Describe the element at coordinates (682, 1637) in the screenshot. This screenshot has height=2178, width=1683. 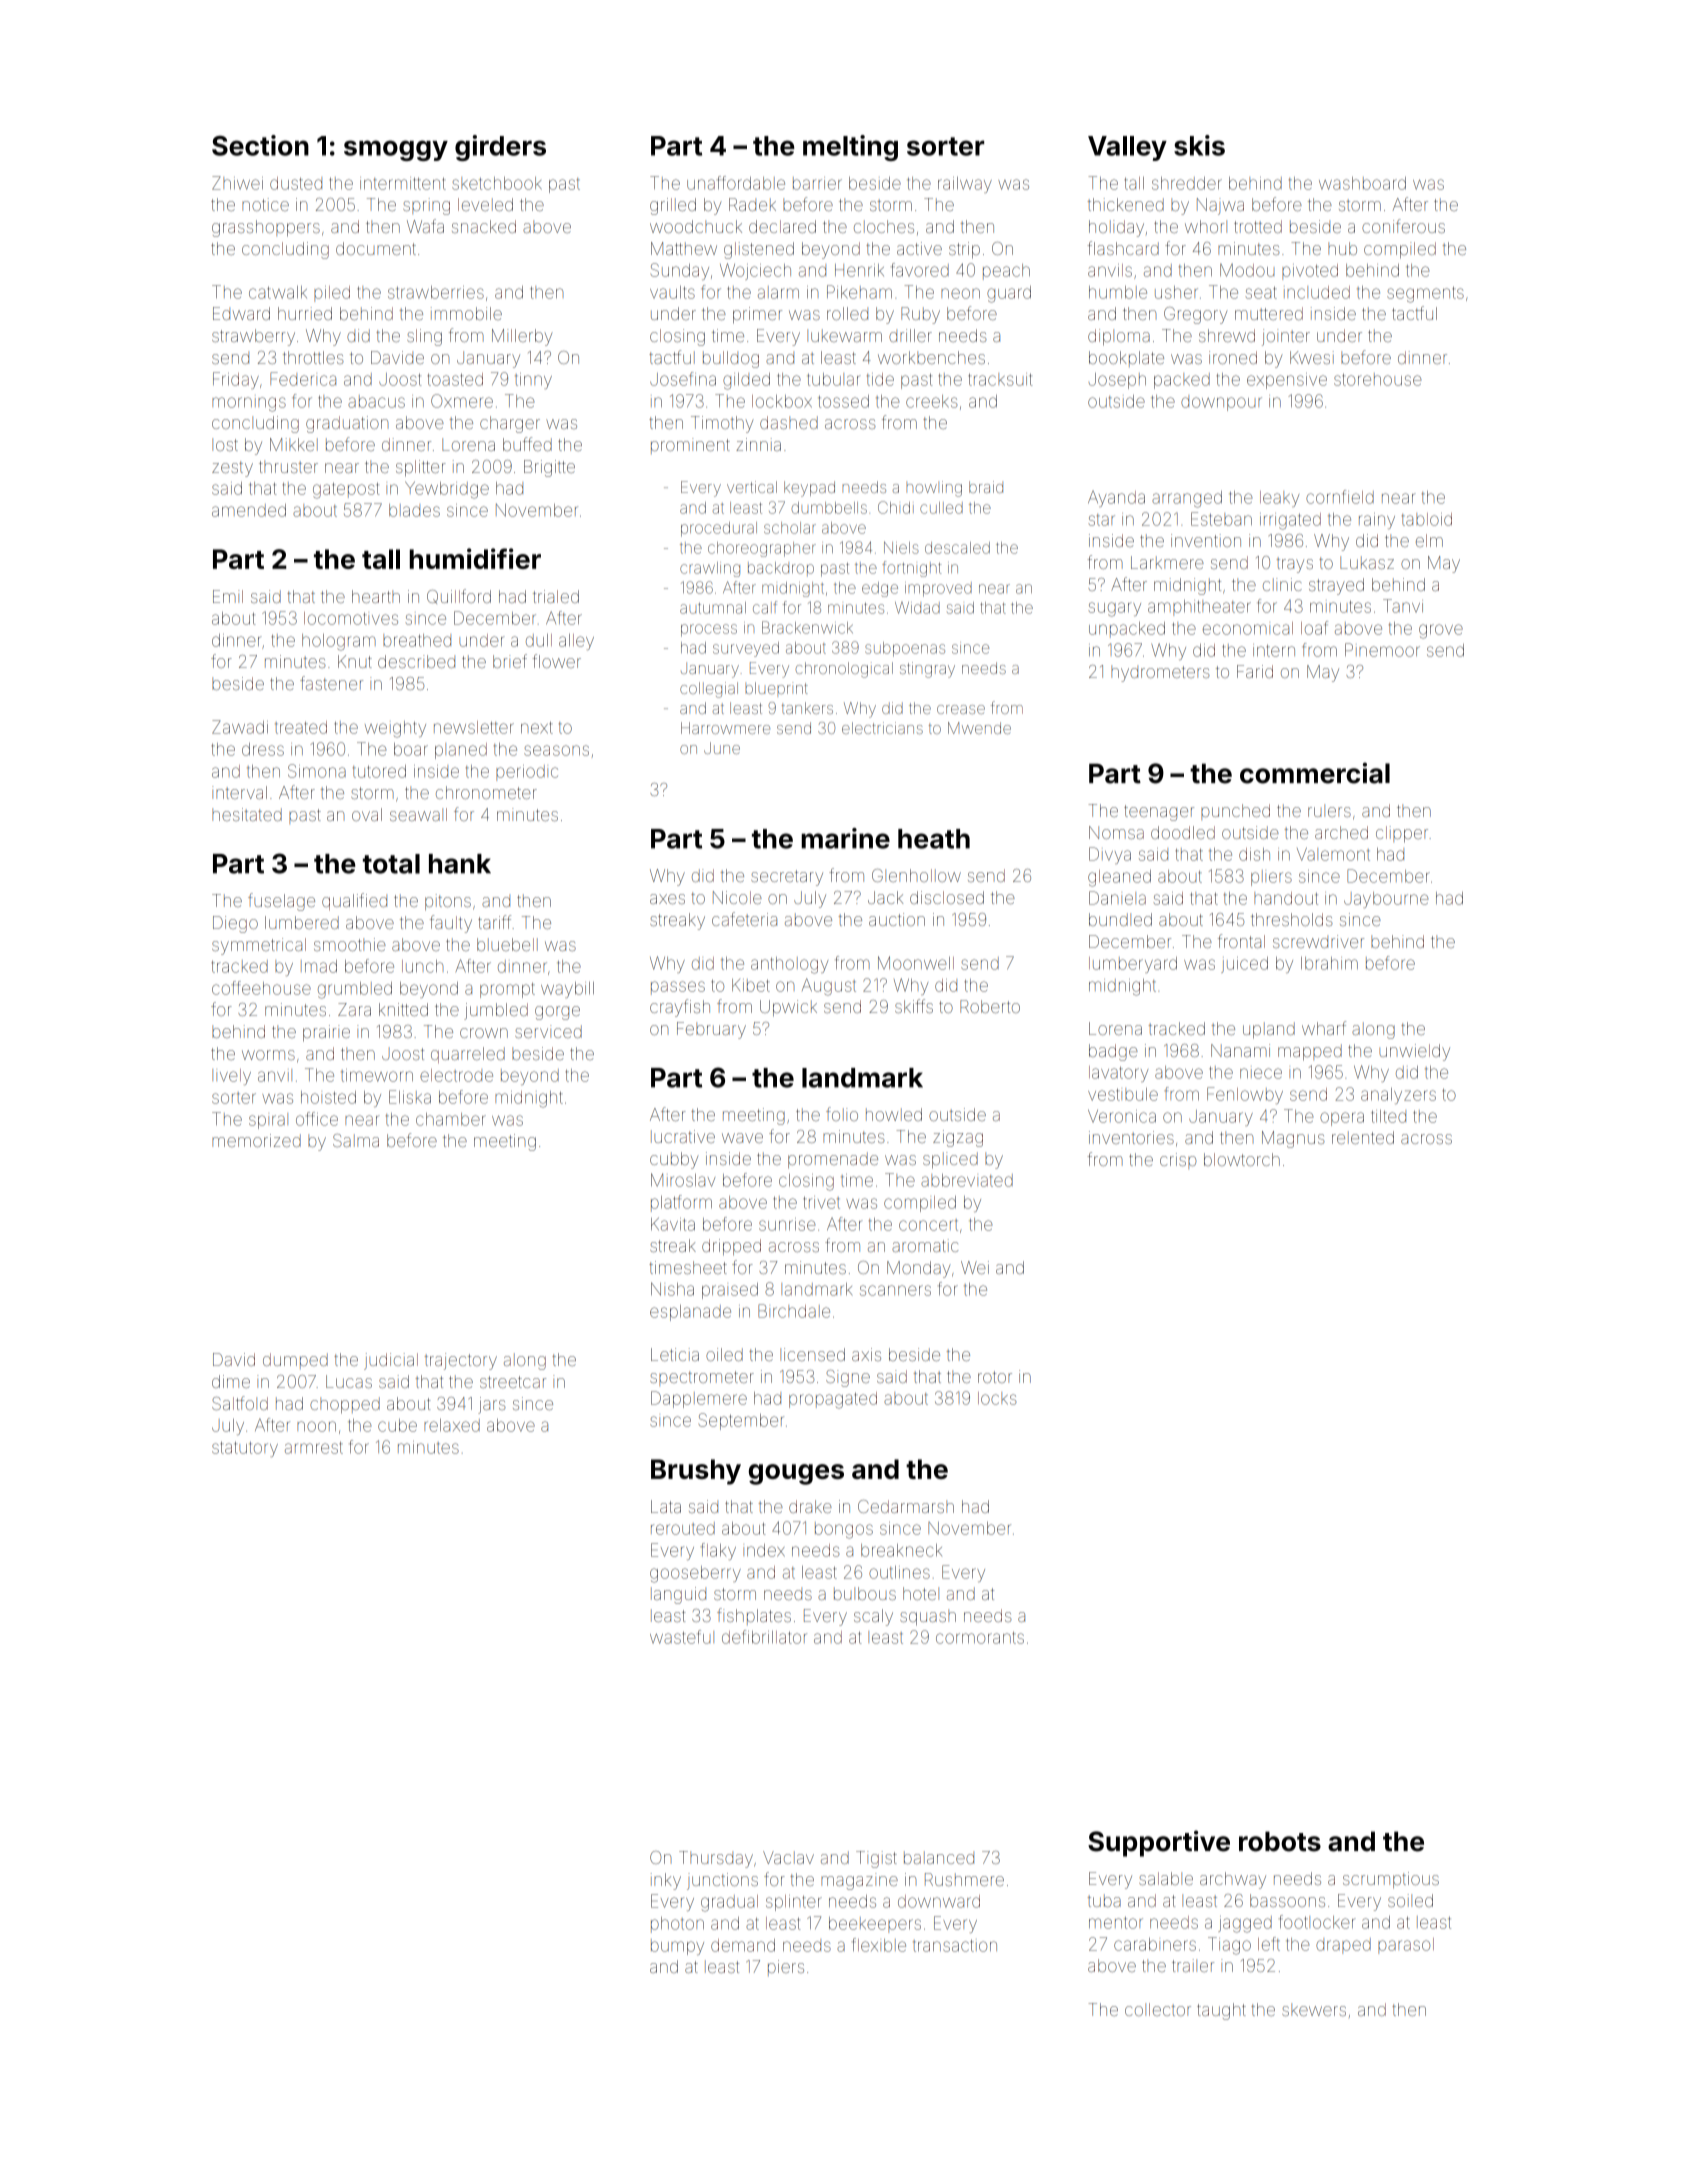
I see `wasteful` at that location.
